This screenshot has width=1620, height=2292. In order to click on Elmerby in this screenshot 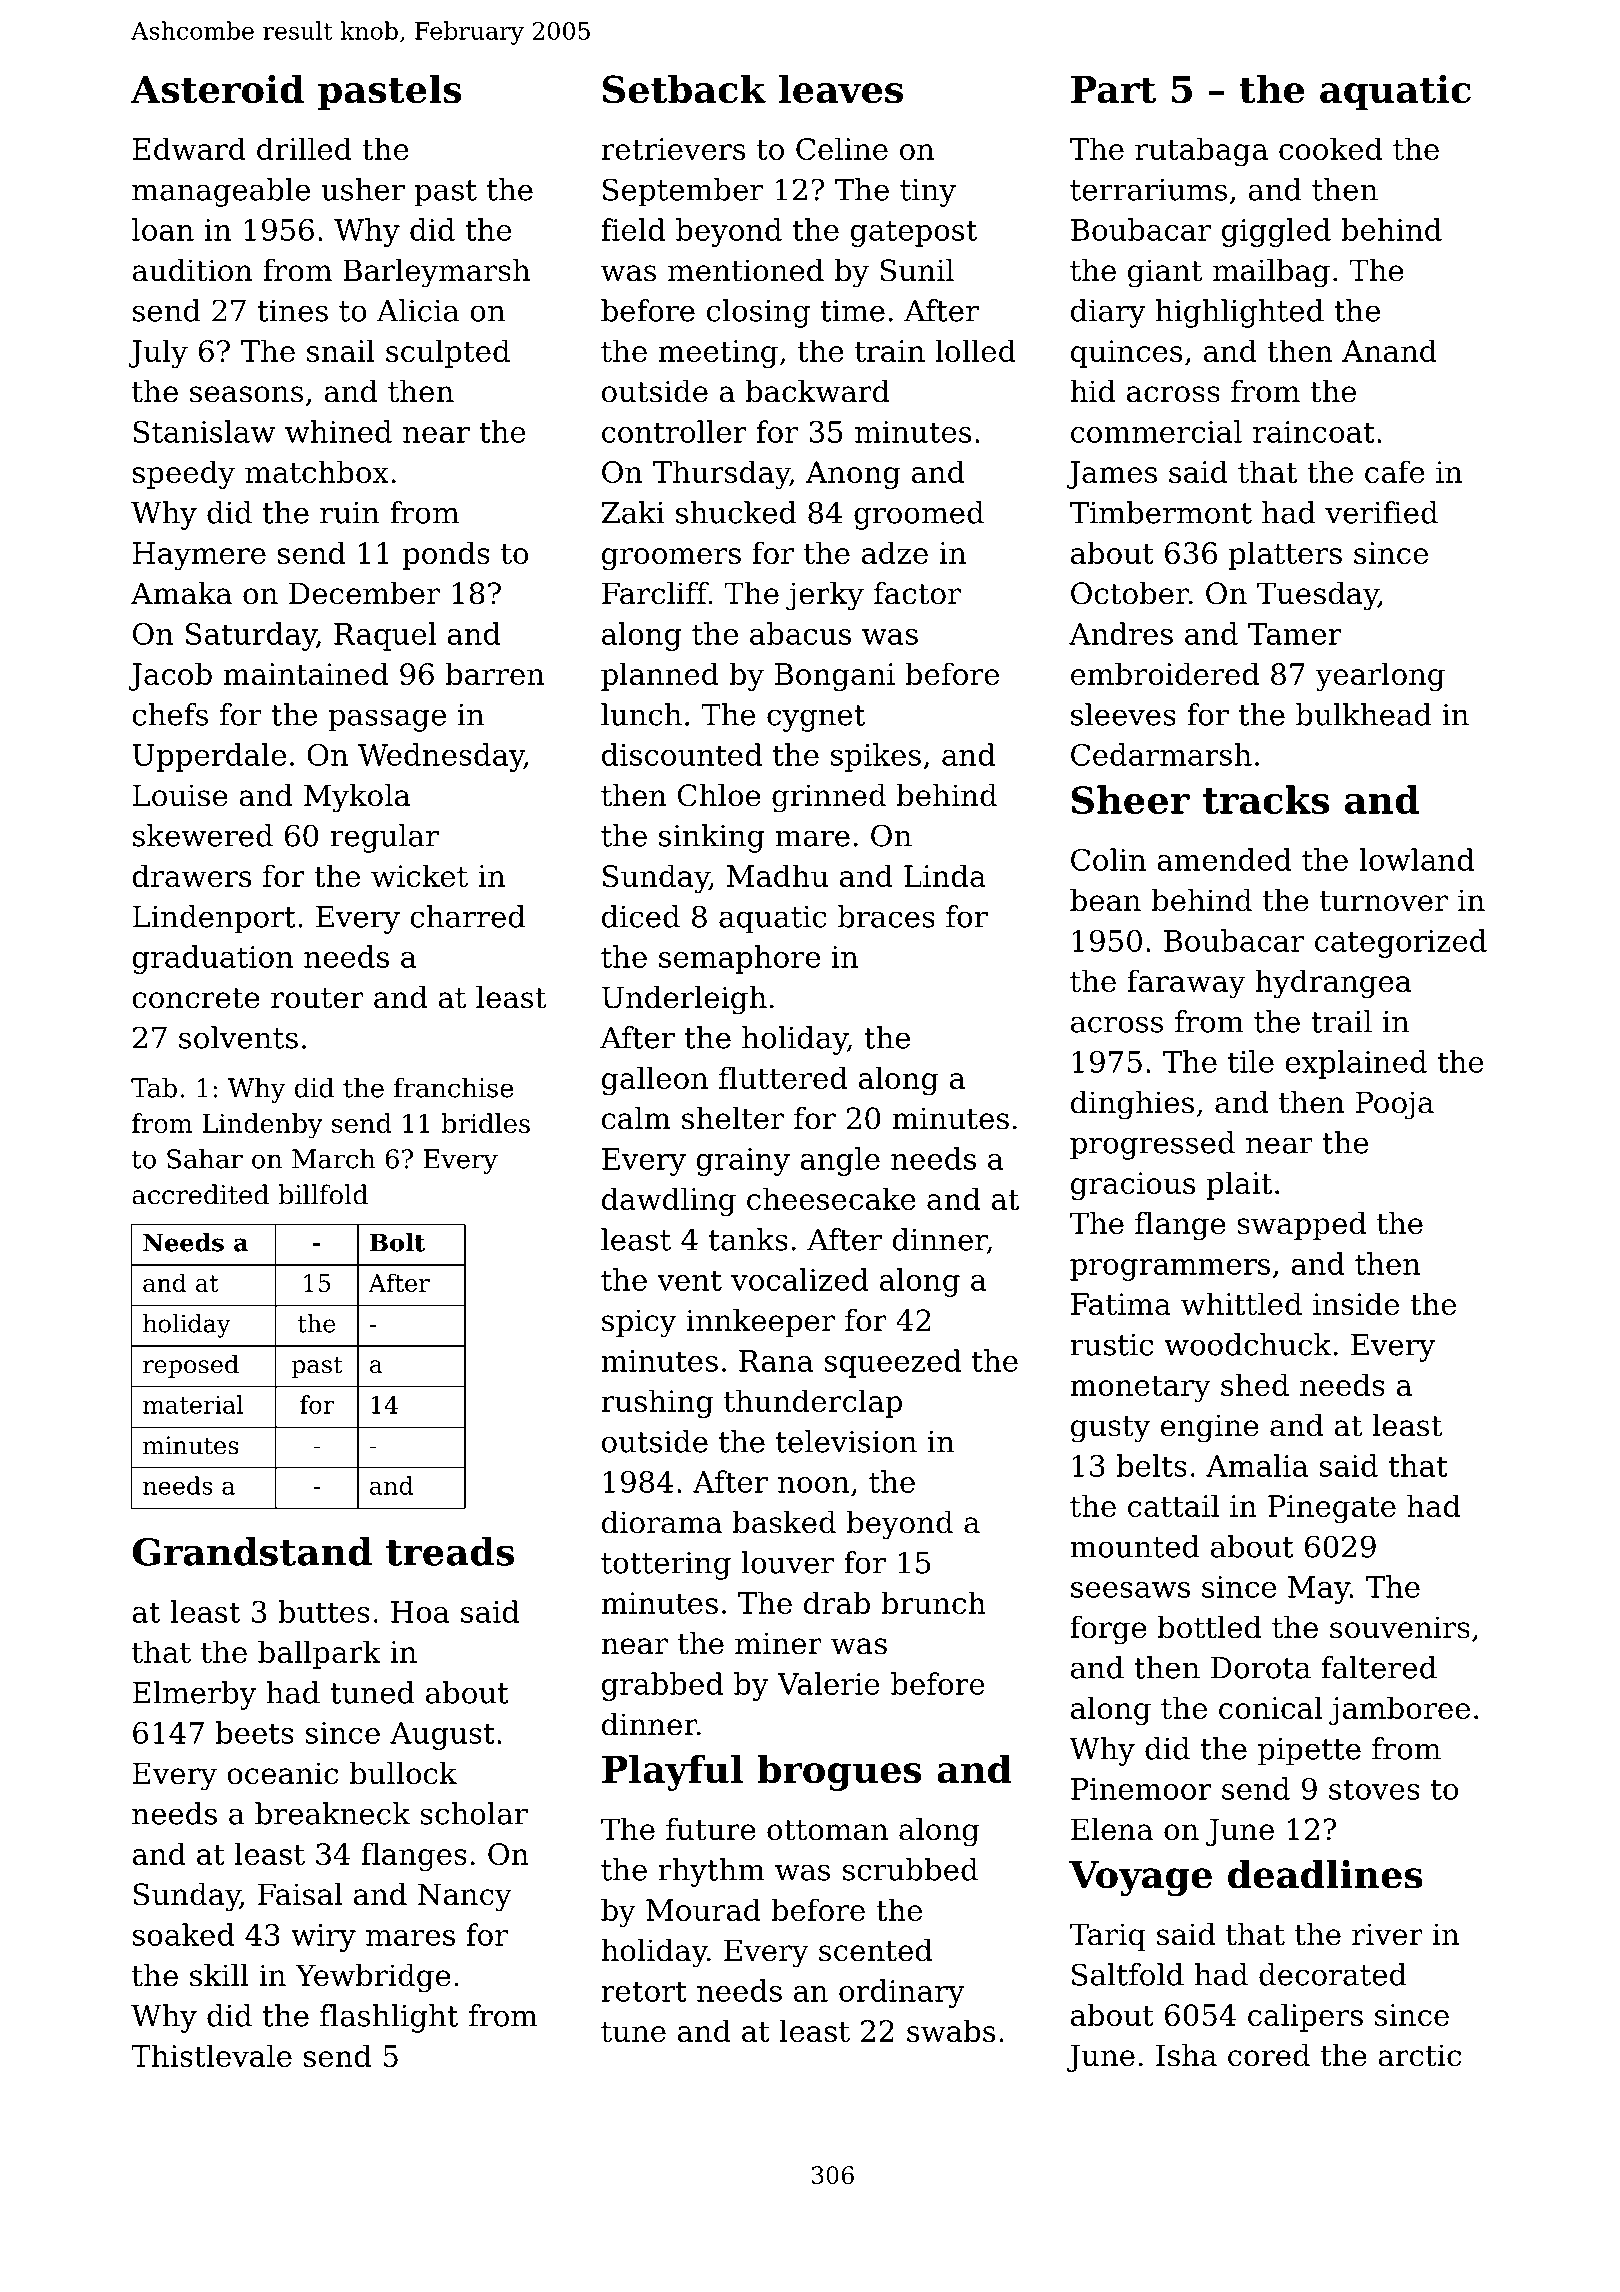, I will do `click(194, 1695)`.
